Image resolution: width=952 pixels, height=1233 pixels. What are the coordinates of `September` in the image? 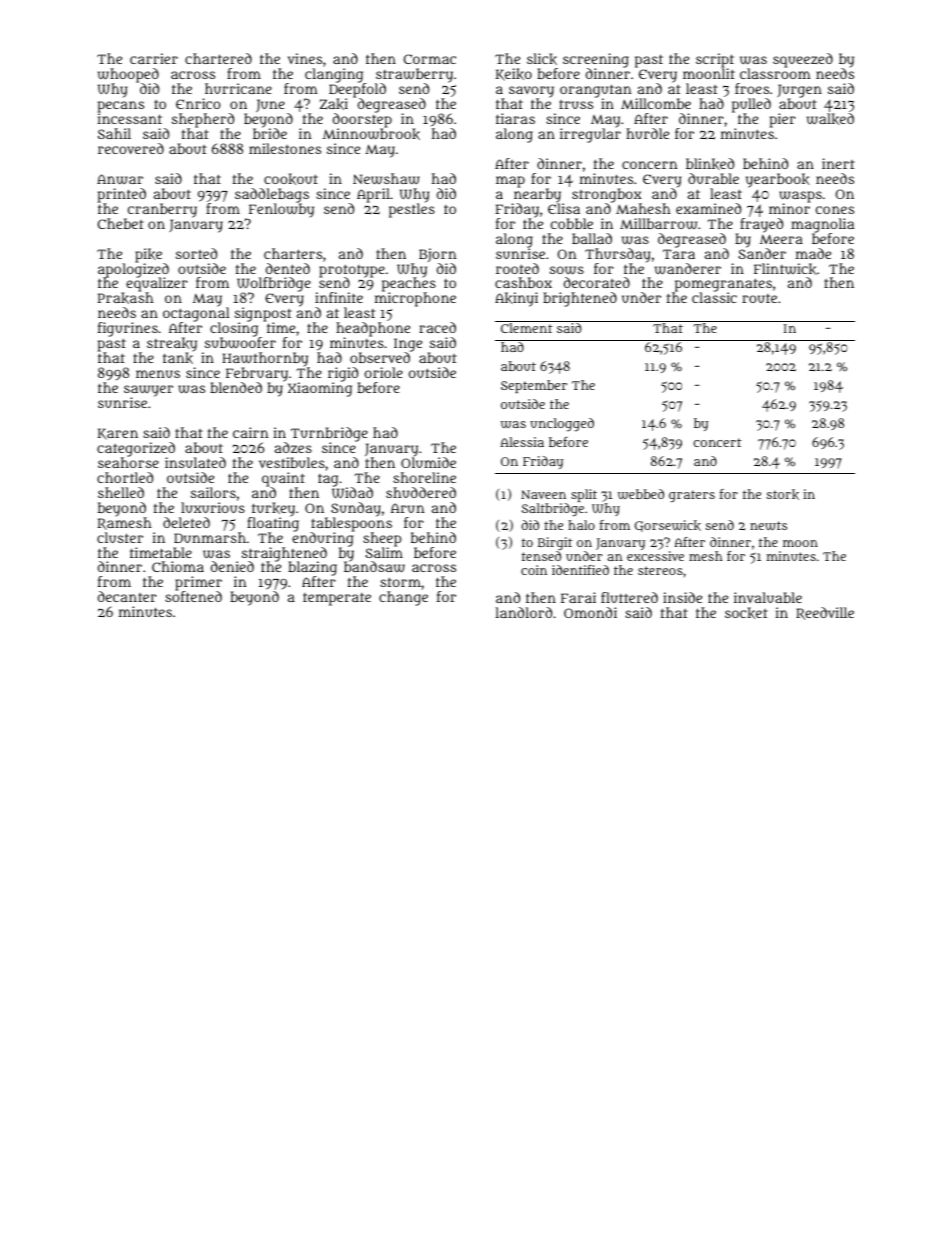 It's located at (534, 386).
